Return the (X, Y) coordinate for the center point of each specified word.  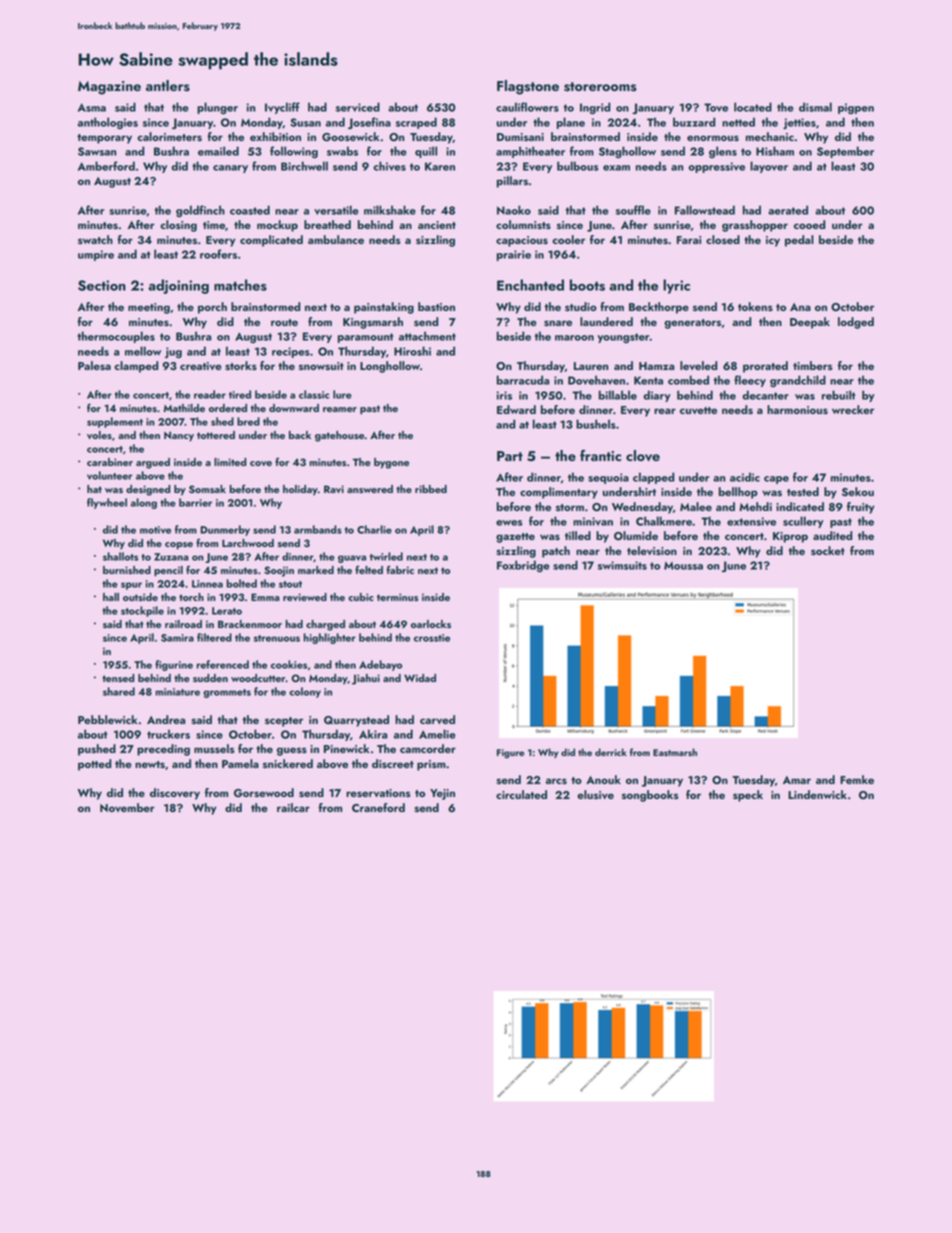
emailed (218, 151)
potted (94, 765)
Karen (440, 166)
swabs (342, 151)
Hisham (775, 151)
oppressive (716, 167)
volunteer (109, 475)
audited (832, 535)
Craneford (378, 807)
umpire (96, 255)
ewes (509, 523)
